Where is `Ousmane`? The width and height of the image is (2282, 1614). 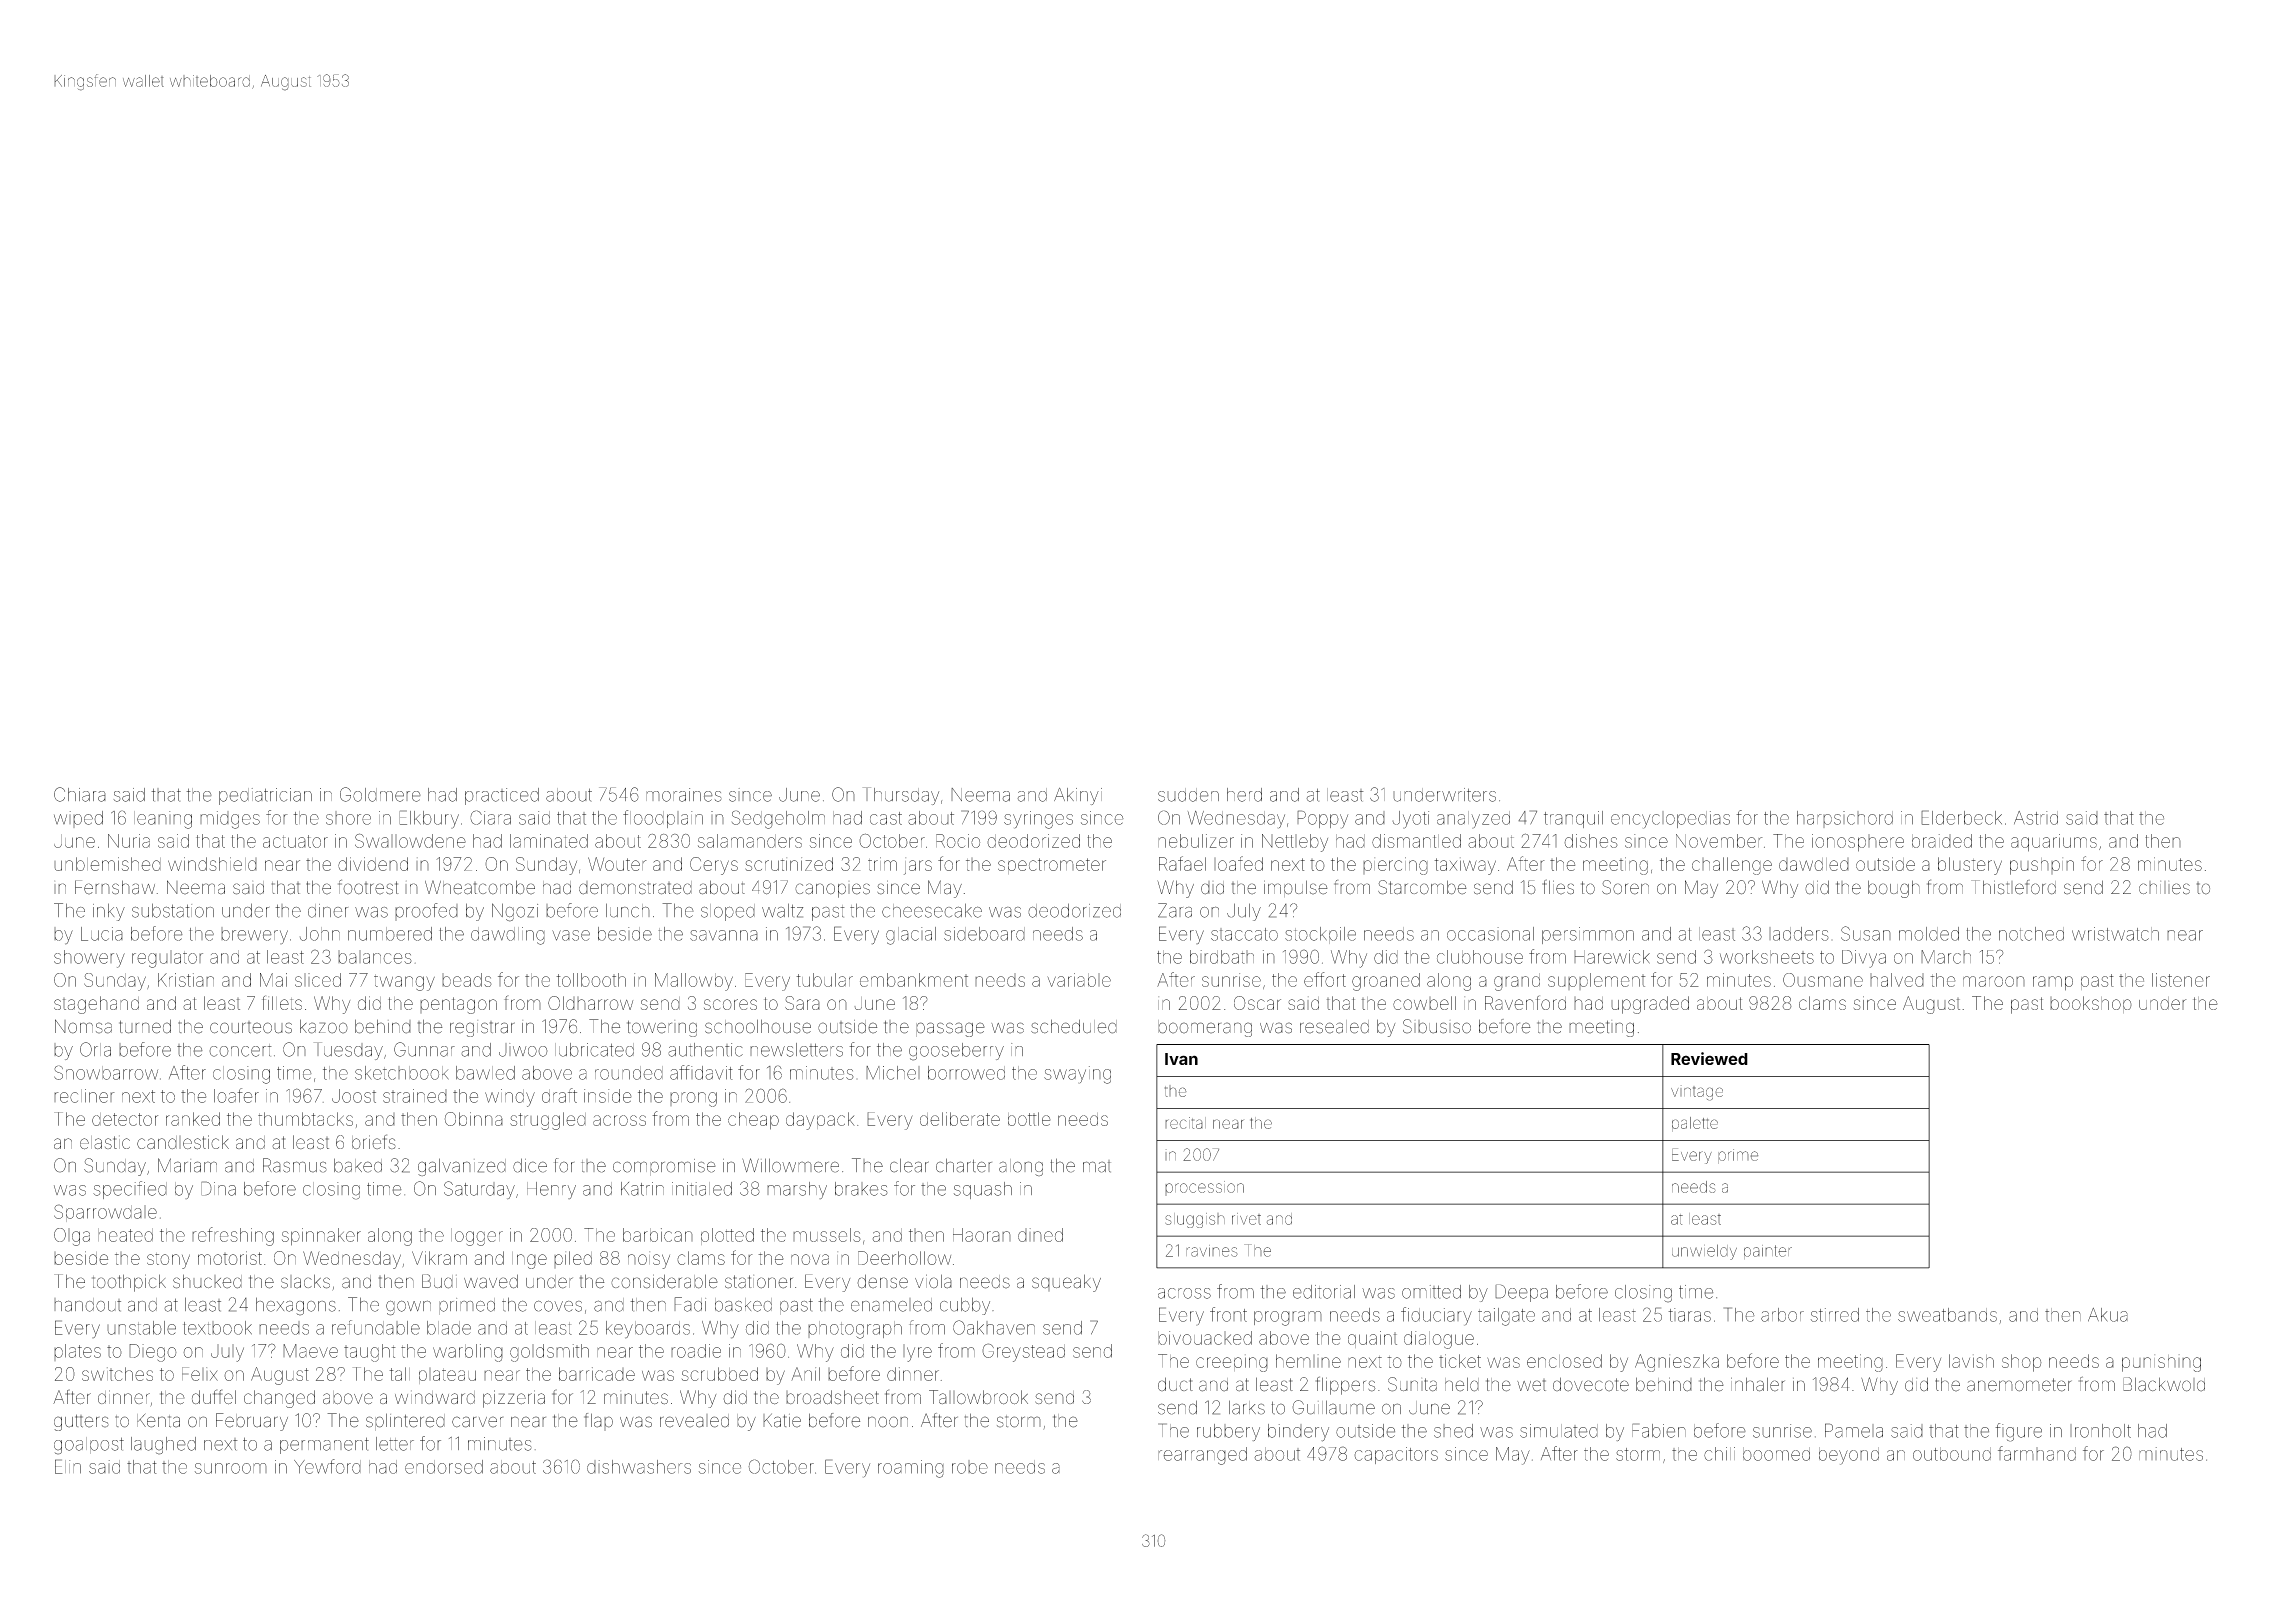
Ousmane is located at coordinates (1823, 980).
